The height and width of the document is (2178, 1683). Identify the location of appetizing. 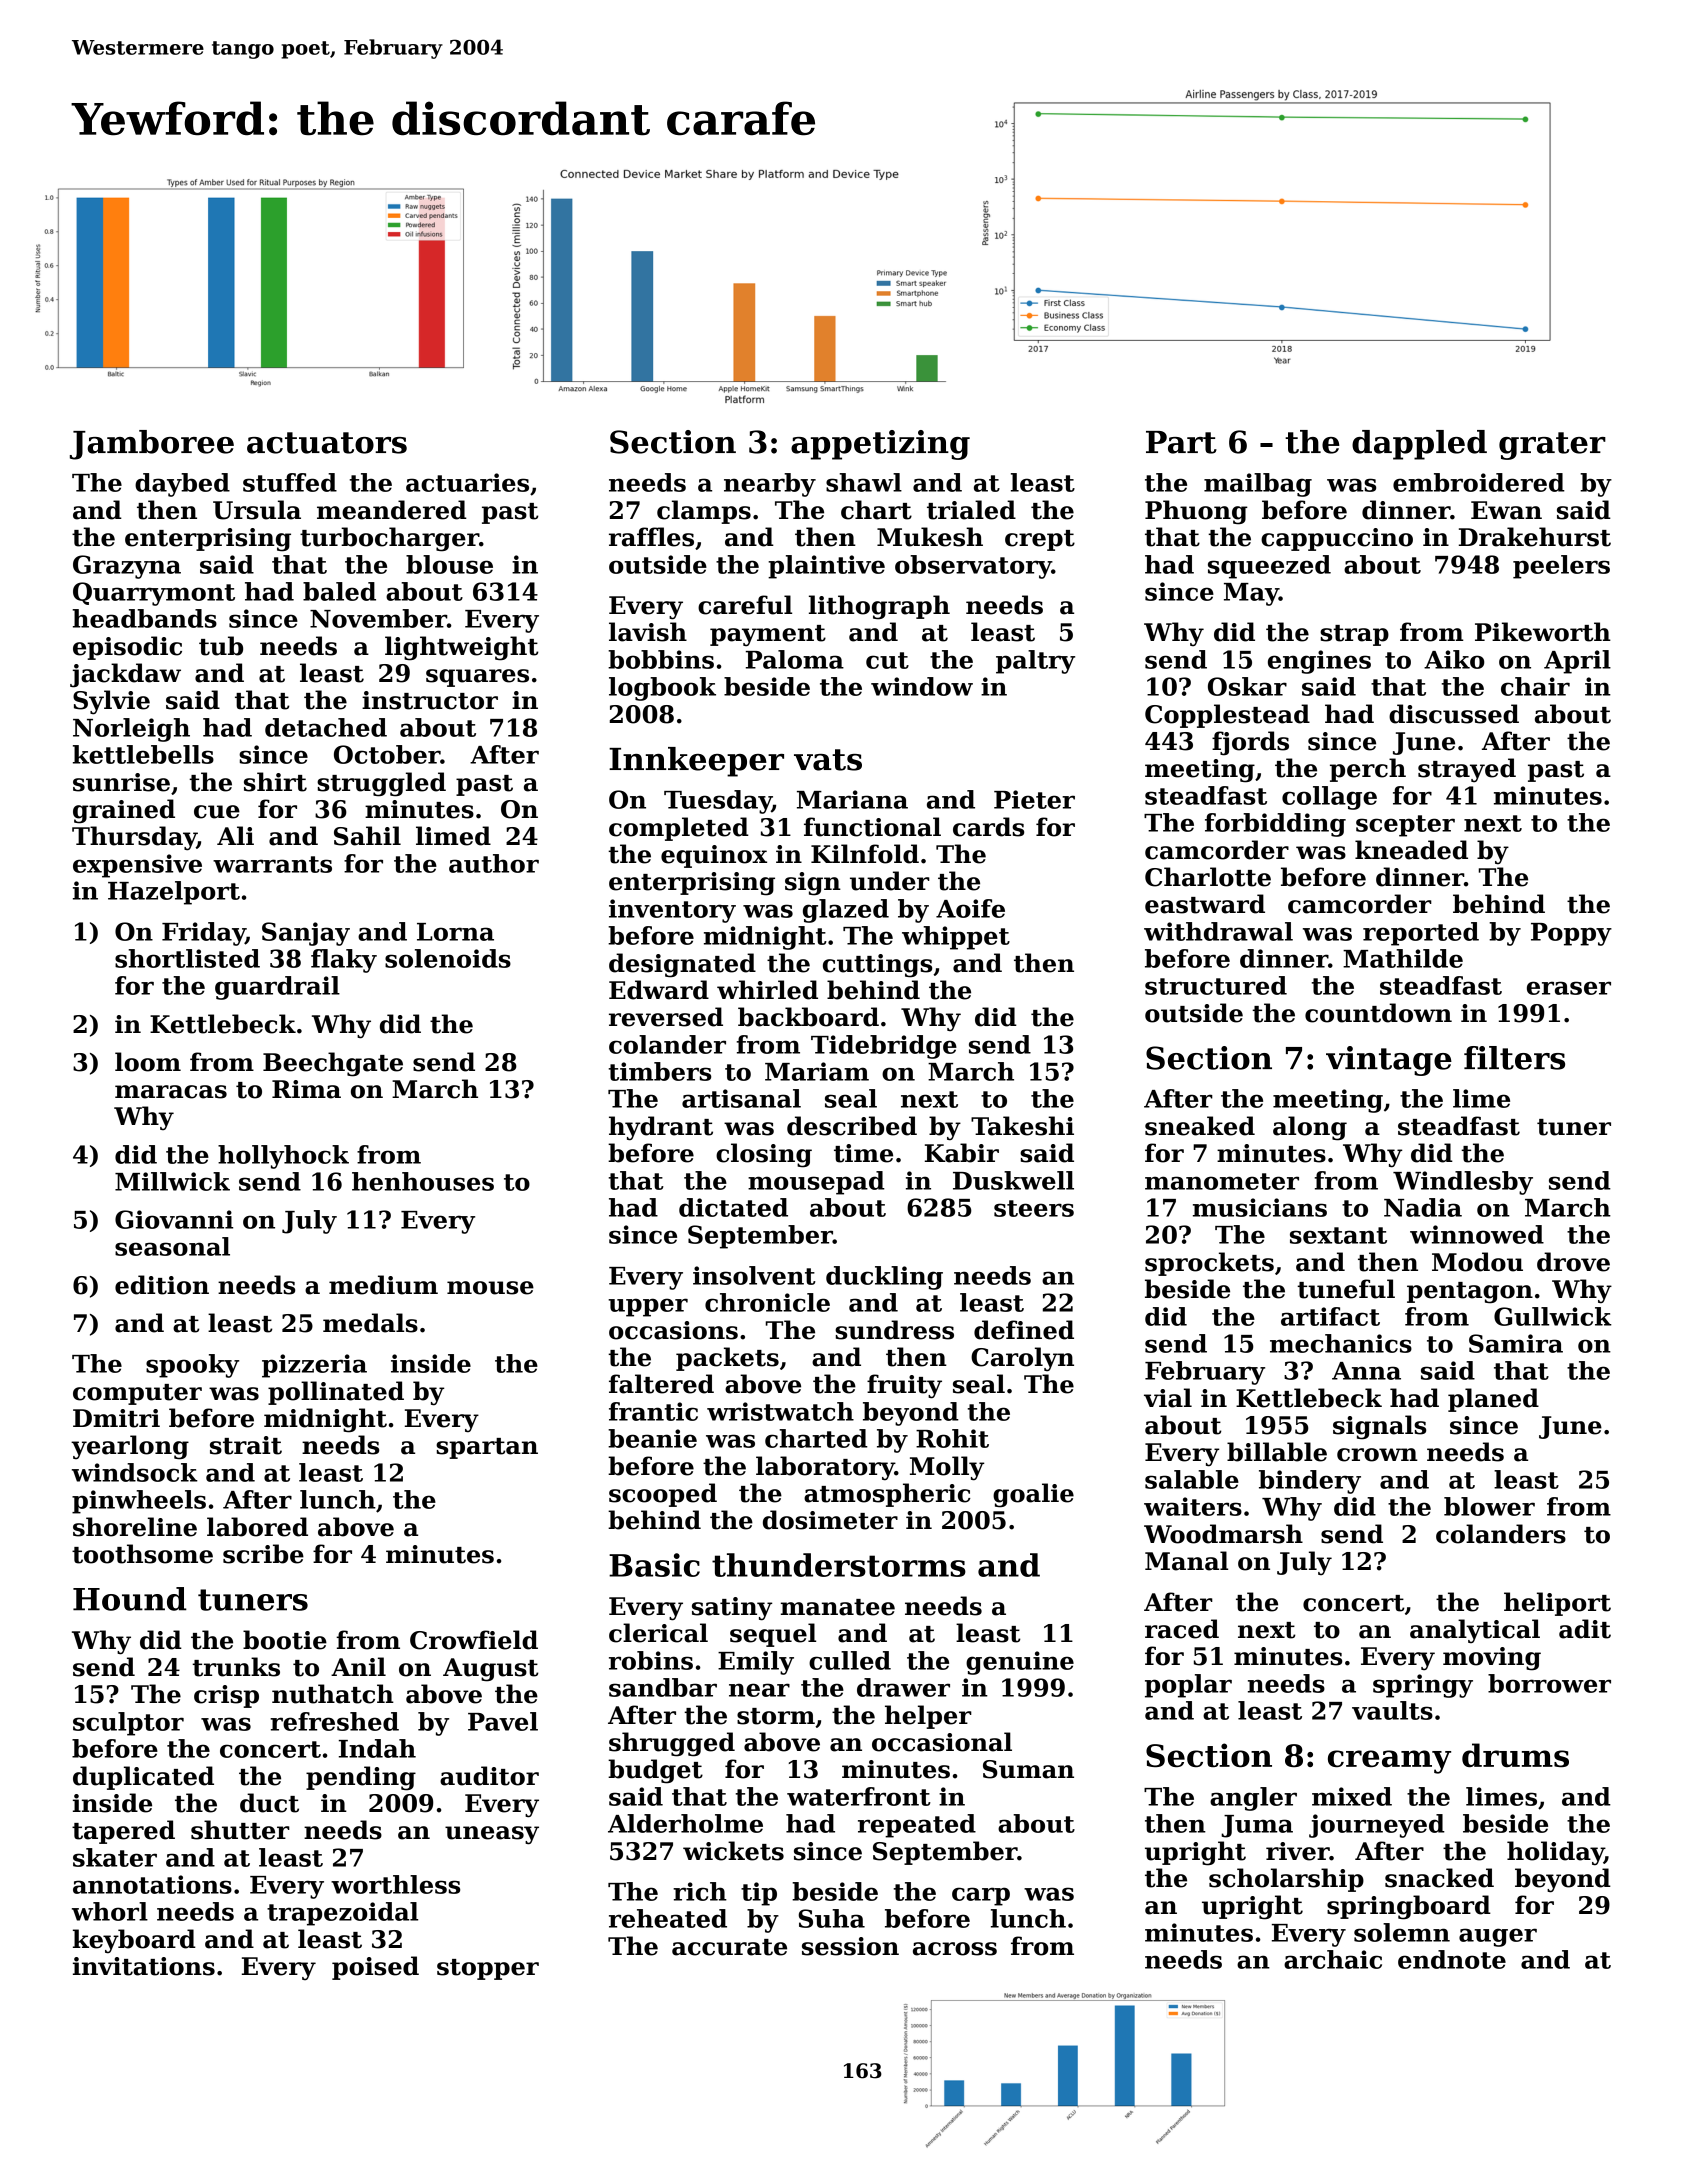
(880, 445).
